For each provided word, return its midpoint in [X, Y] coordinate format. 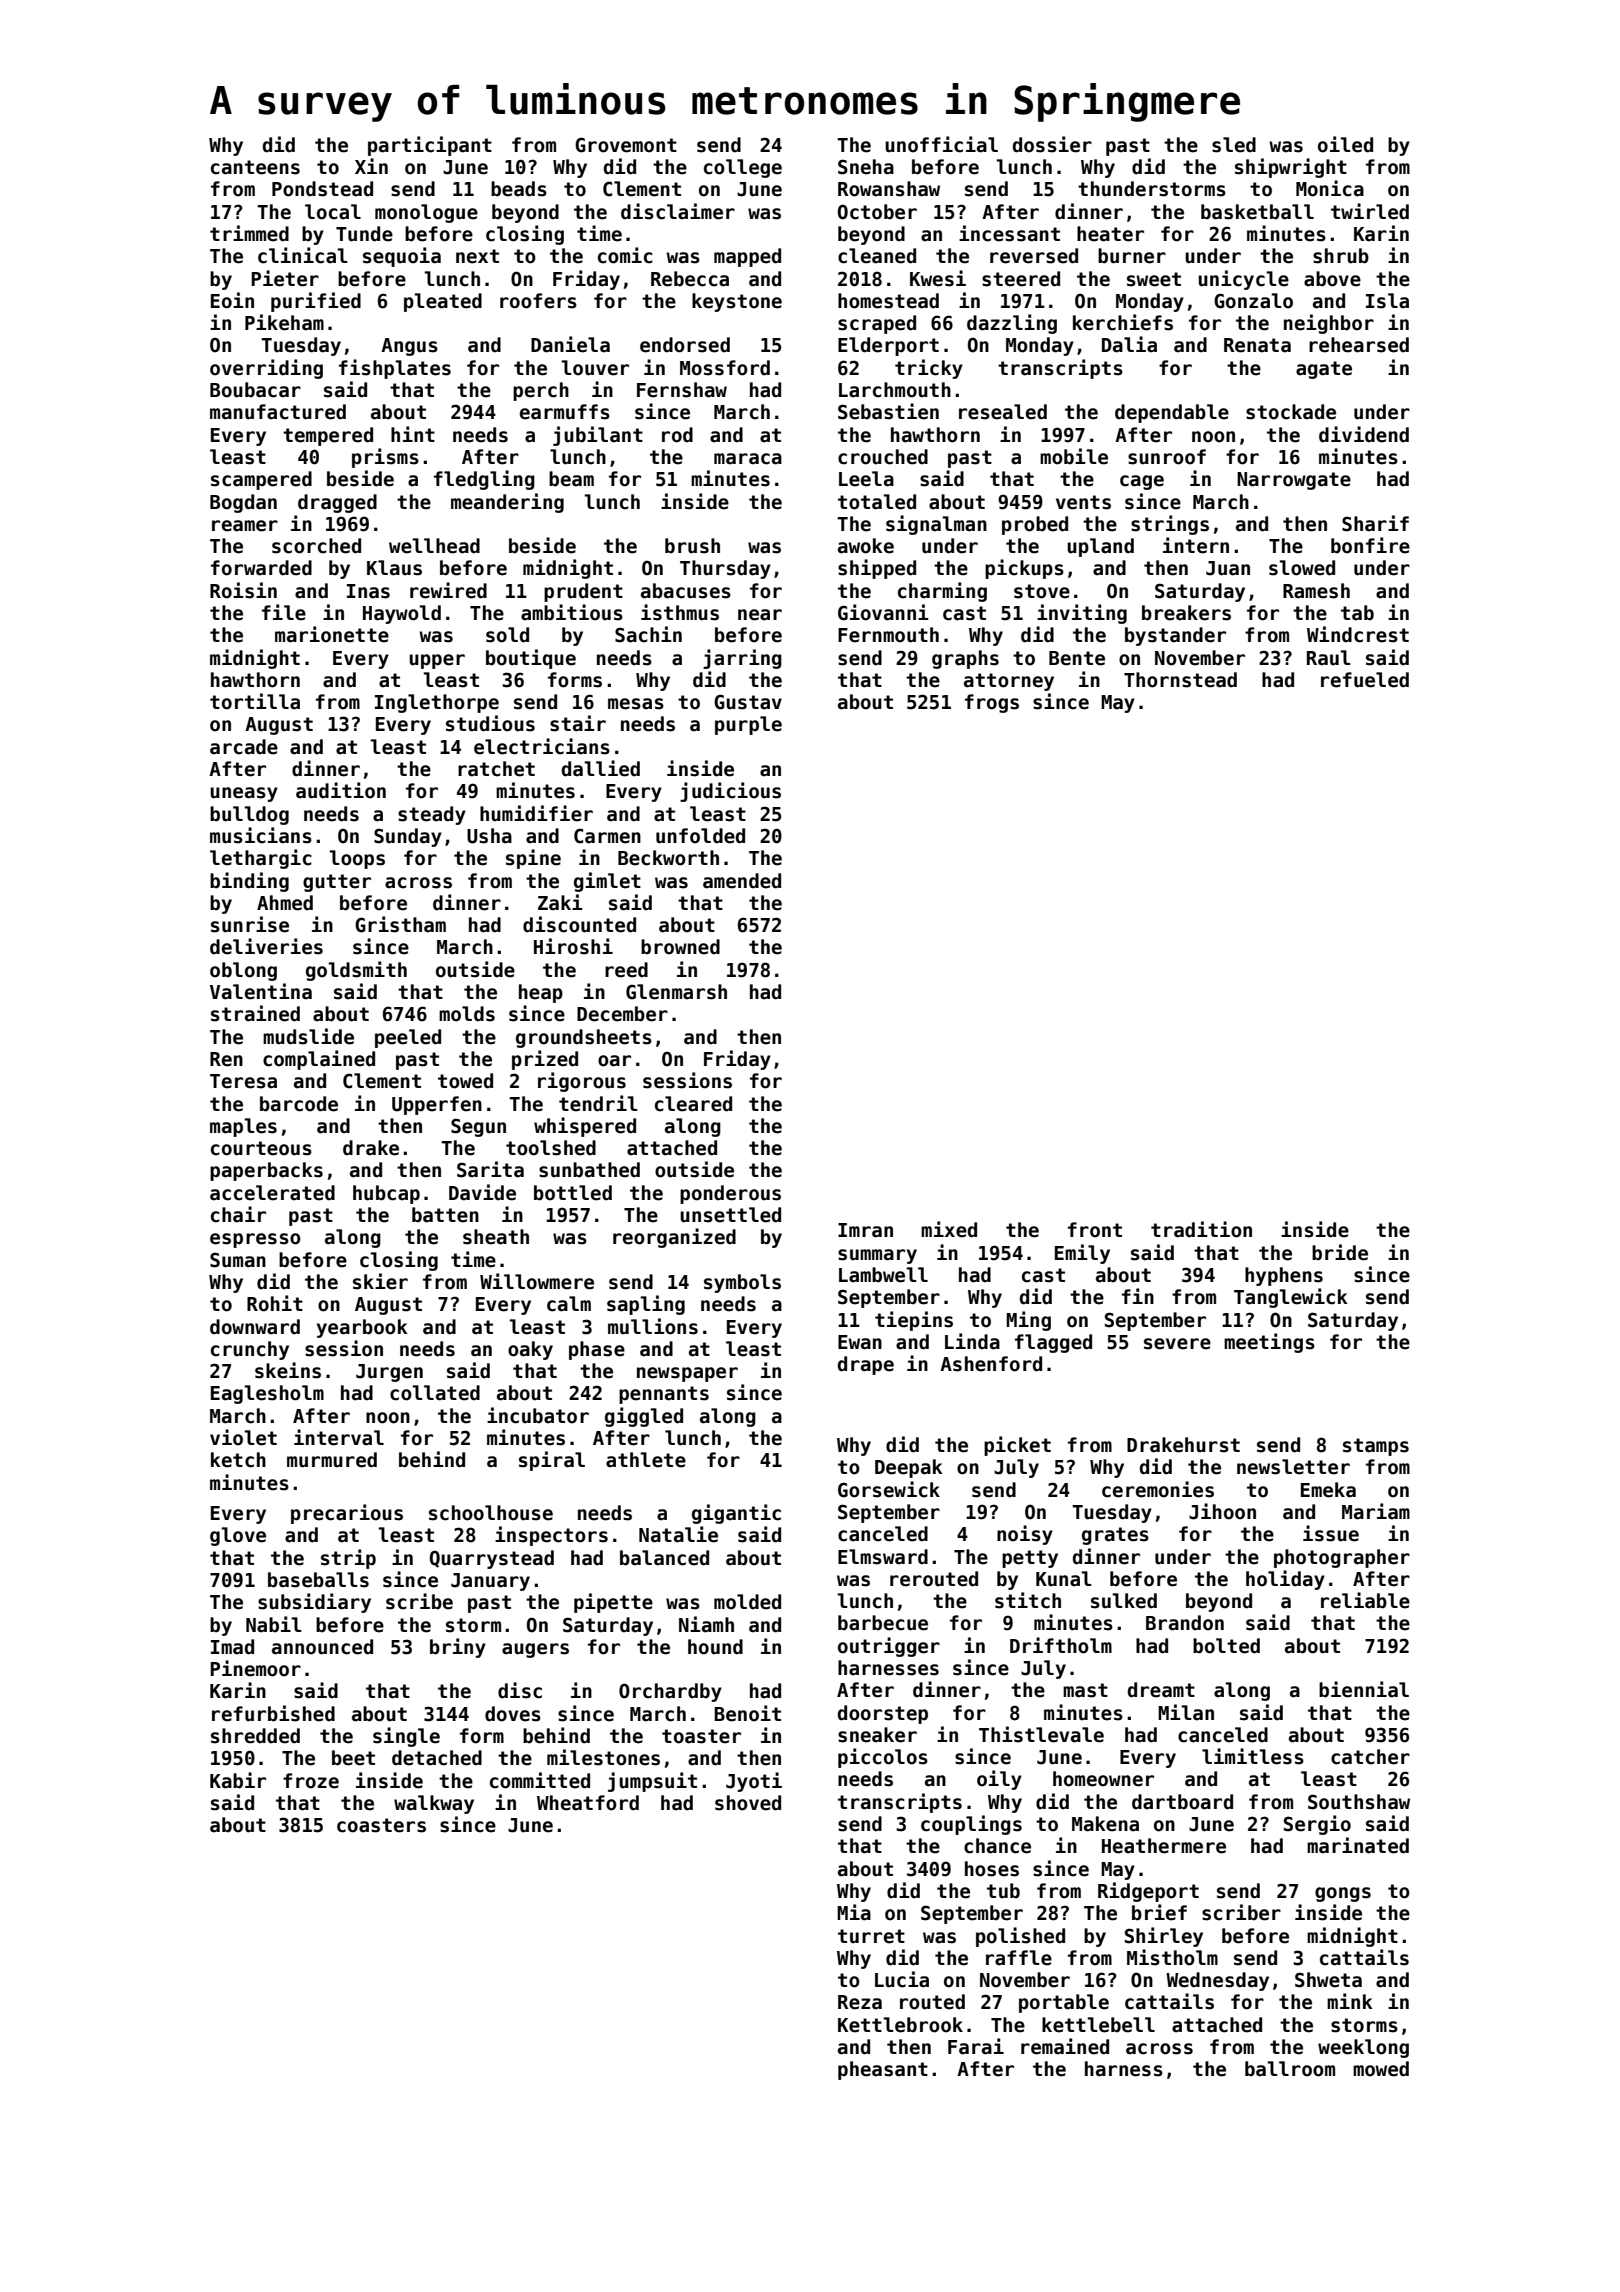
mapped [747, 257]
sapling [646, 1305]
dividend [1364, 434]
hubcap [386, 1194]
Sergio [1317, 1825]
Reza [860, 2002]
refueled [1365, 680]
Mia [854, 1912]
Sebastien [888, 411]
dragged [337, 503]
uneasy [244, 794]
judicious [730, 792]
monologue [426, 213]
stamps [1376, 1447]
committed [540, 1780]
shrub [1341, 256]
